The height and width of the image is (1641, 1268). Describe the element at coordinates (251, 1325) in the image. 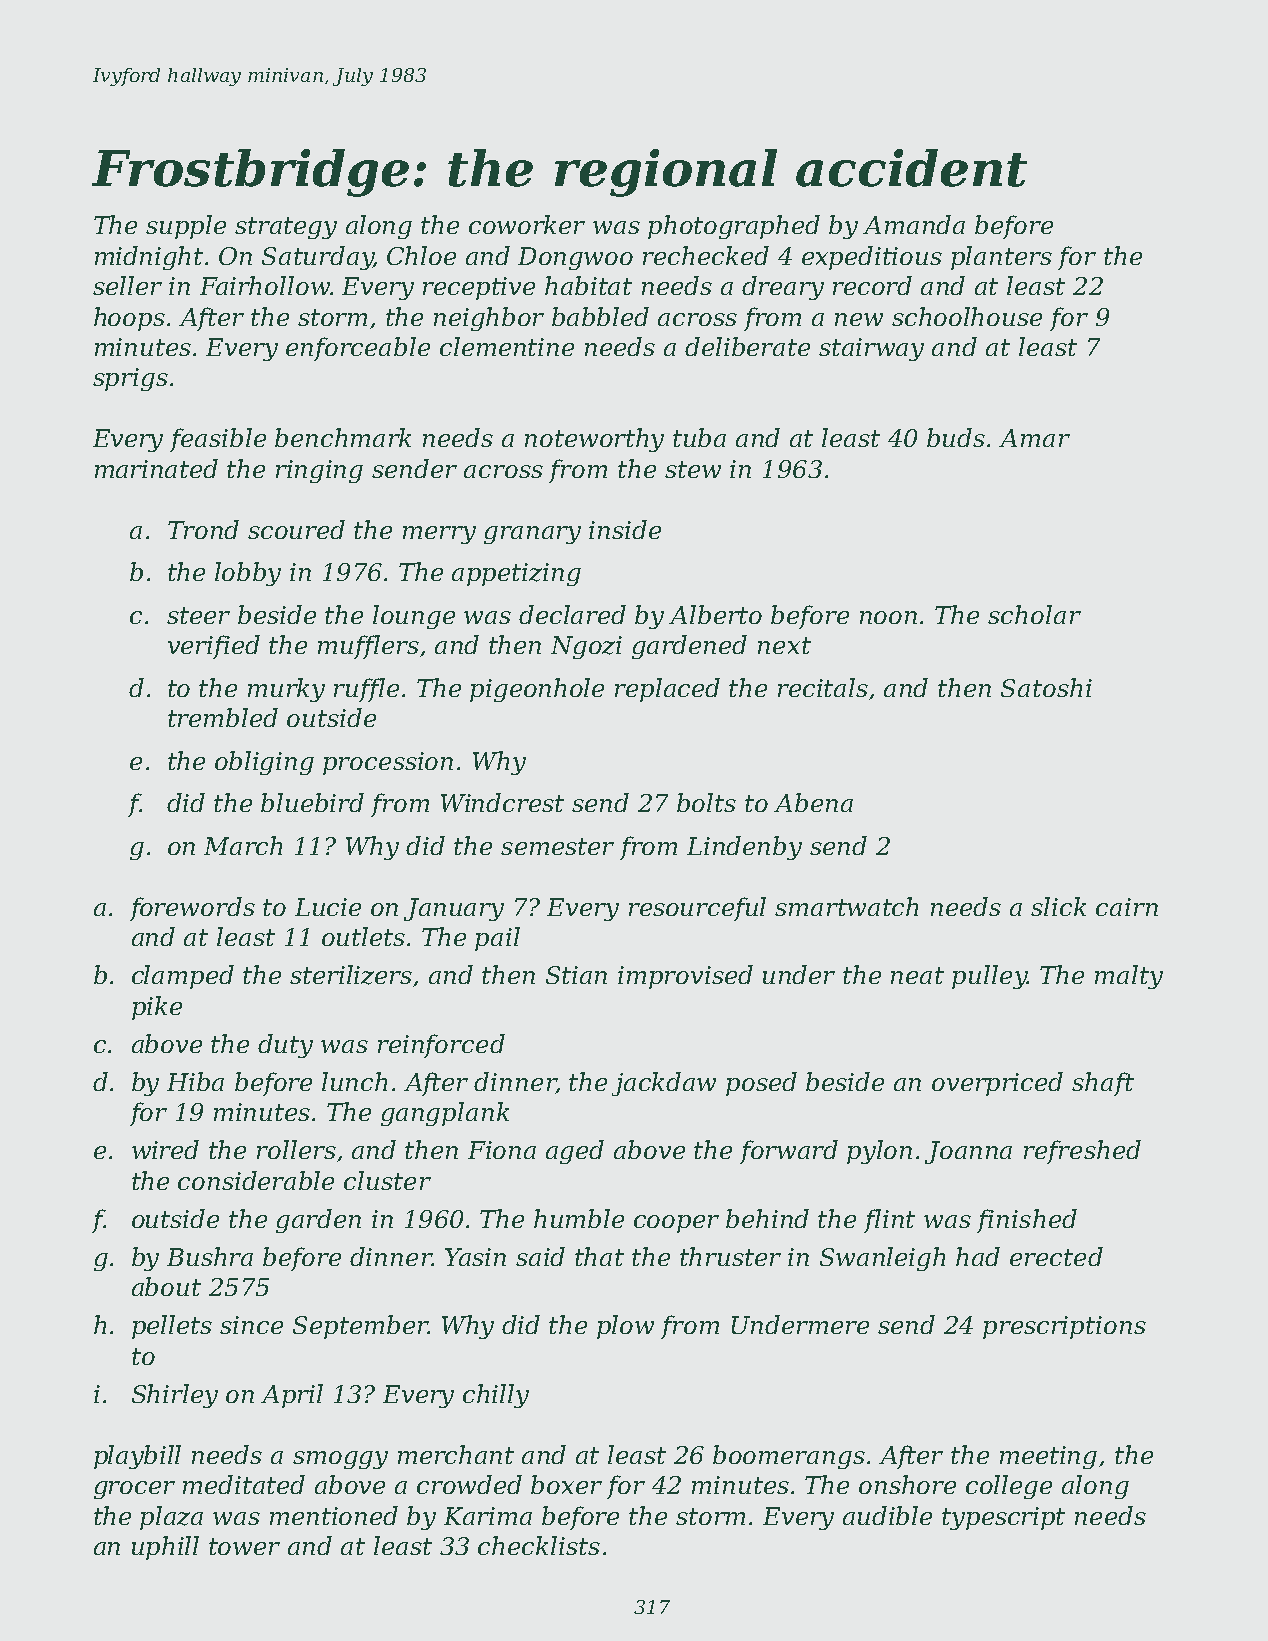

I see `since` at that location.
